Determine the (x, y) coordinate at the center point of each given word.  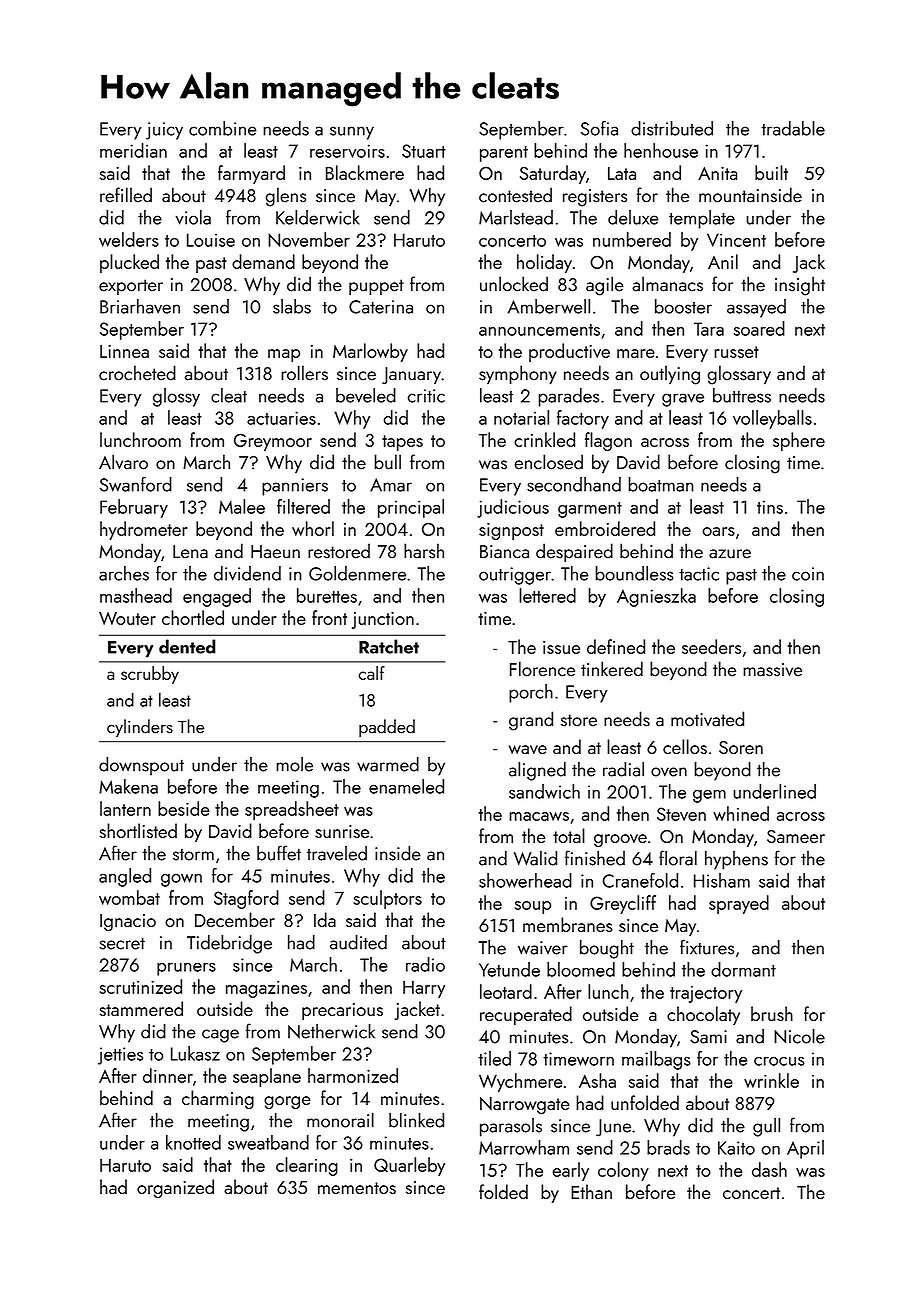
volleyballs (772, 419)
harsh (424, 551)
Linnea (124, 351)
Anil (723, 261)
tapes (402, 443)
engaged (217, 597)
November (309, 239)
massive (772, 670)
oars (718, 531)
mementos (357, 1188)
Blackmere (365, 172)
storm (193, 855)
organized (175, 1189)
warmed (388, 764)
